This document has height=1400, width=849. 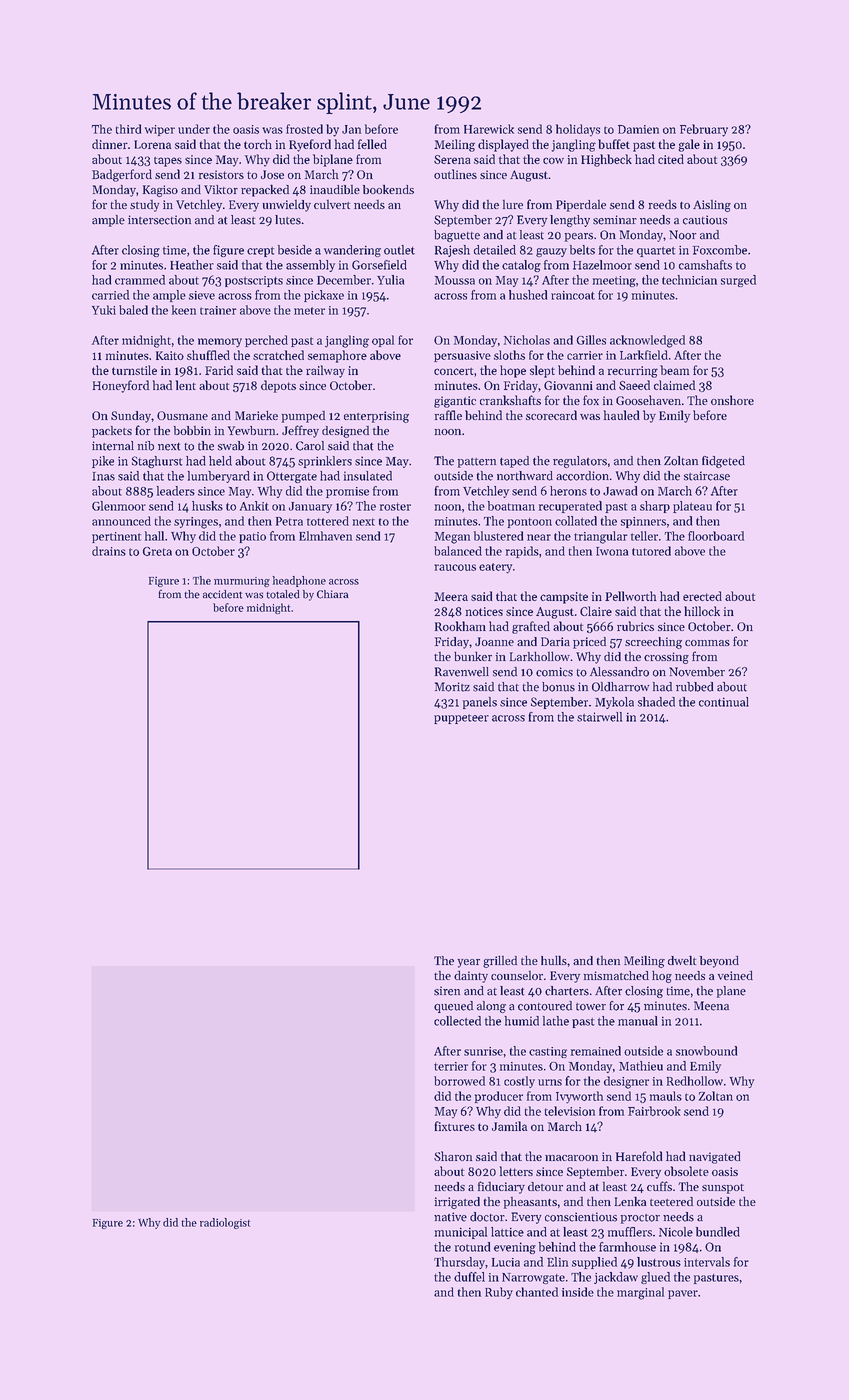 I want to click on year, so click(x=469, y=963).
